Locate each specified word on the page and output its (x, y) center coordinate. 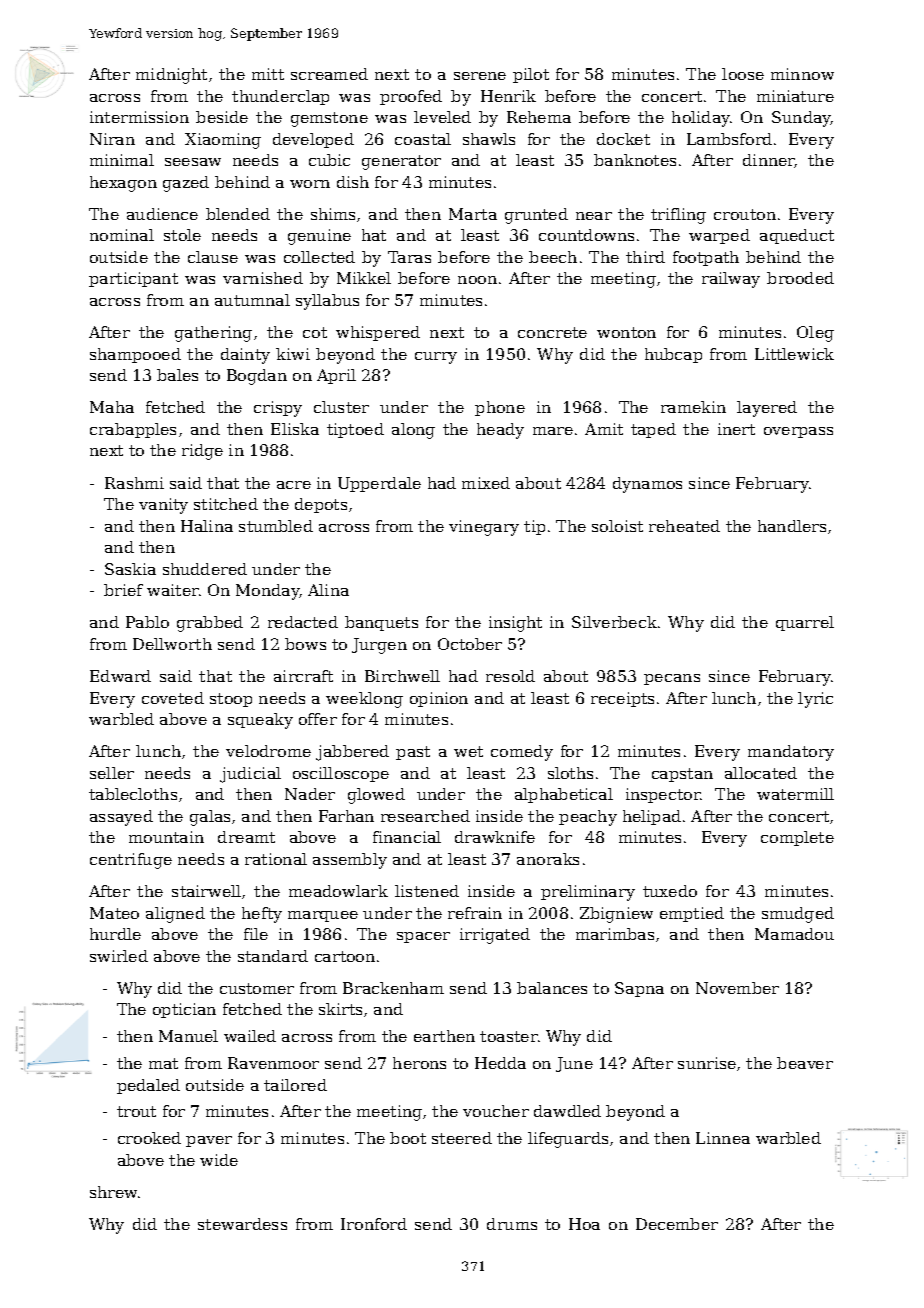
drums (512, 1224)
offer (318, 719)
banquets (381, 623)
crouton (745, 214)
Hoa (584, 1224)
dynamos (647, 485)
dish (353, 182)
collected (319, 257)
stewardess (242, 1224)
